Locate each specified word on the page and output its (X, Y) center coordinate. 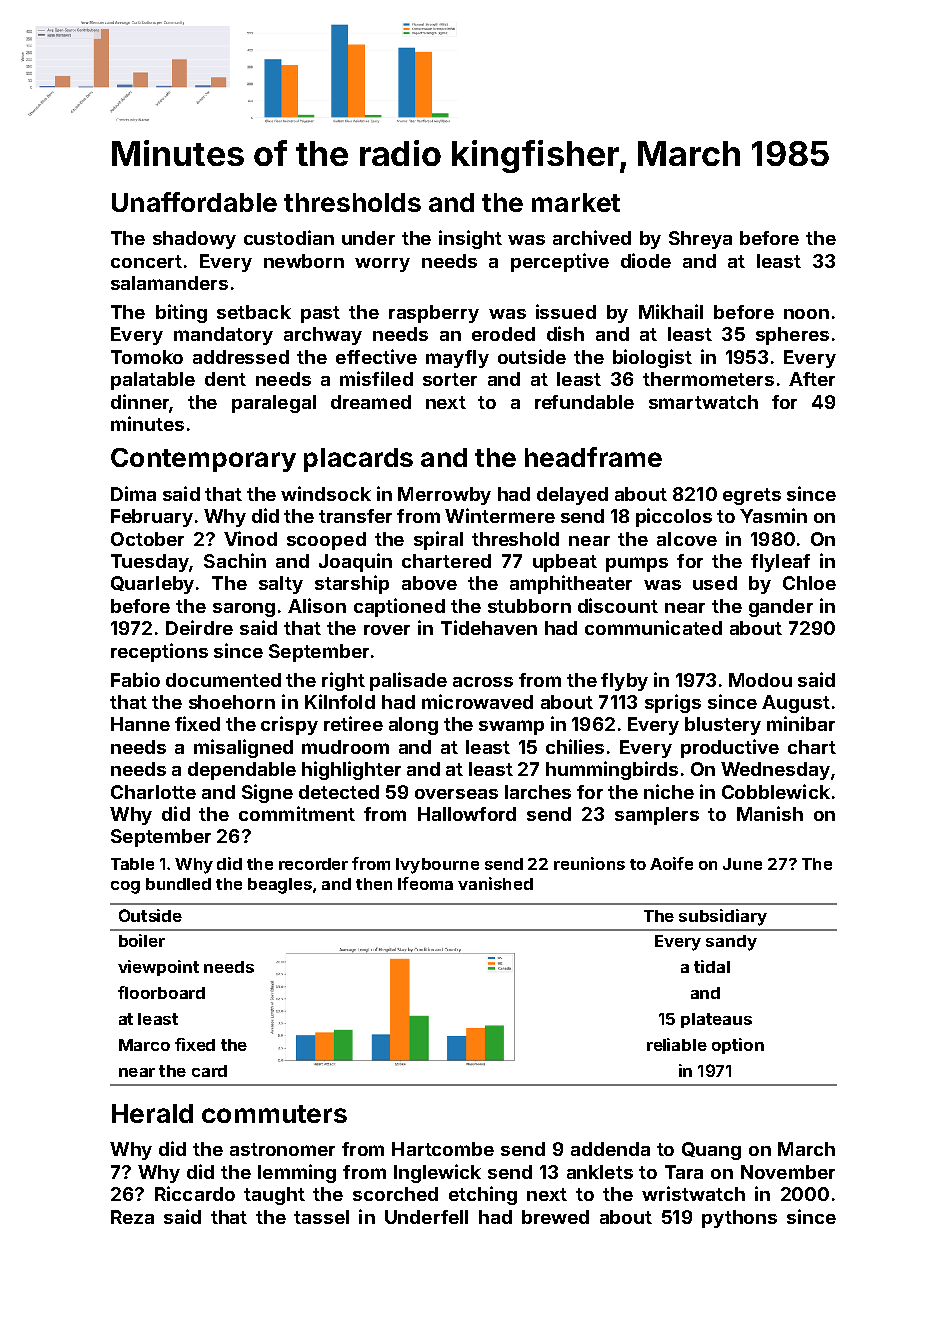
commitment (297, 813)
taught (274, 1196)
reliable (677, 1044)
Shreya (700, 240)
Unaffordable (194, 202)
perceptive (560, 262)
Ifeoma (425, 883)
